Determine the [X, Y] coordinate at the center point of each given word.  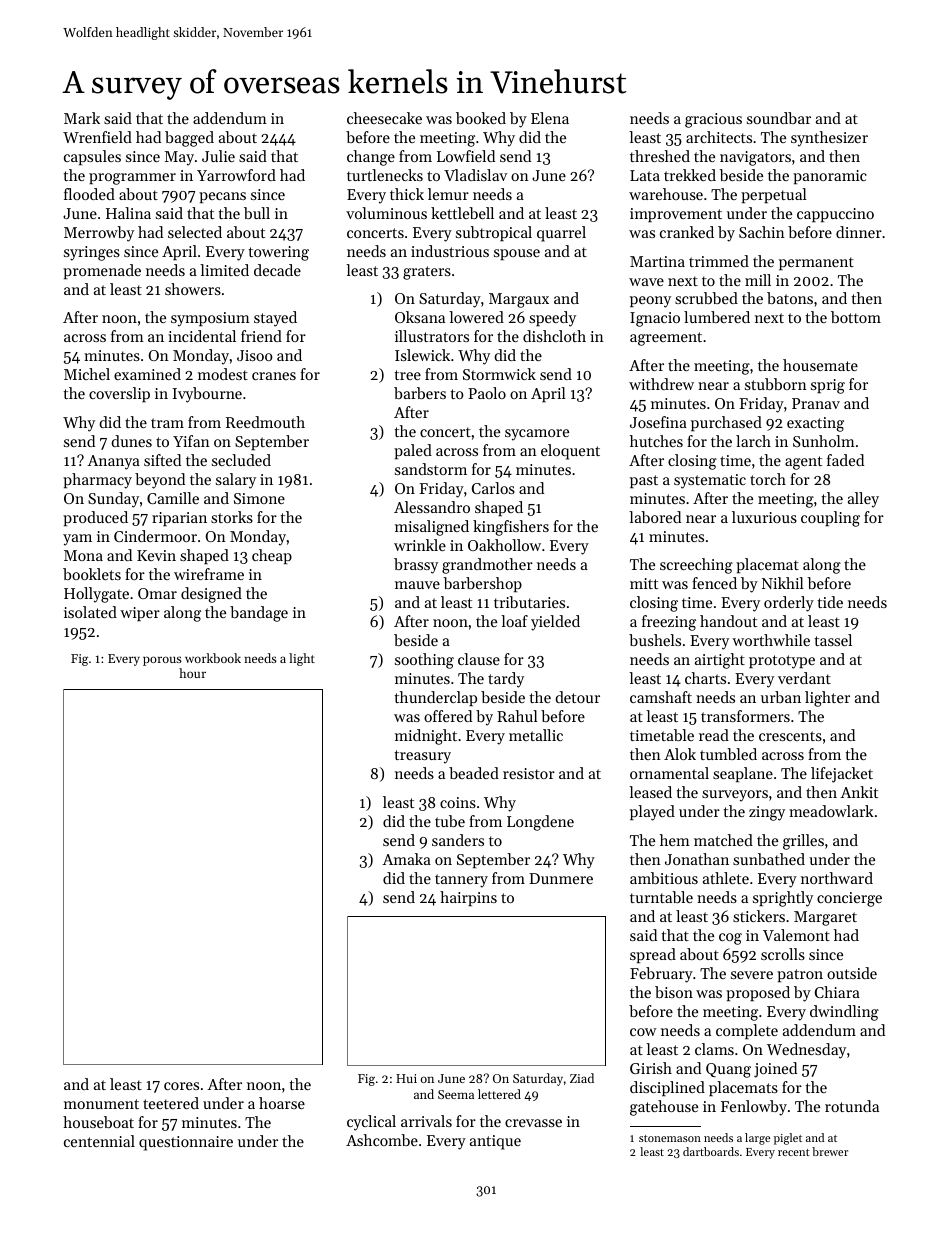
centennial [99, 1141]
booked [481, 118]
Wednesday [806, 1051]
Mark [82, 118]
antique [495, 1142]
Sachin [762, 232]
